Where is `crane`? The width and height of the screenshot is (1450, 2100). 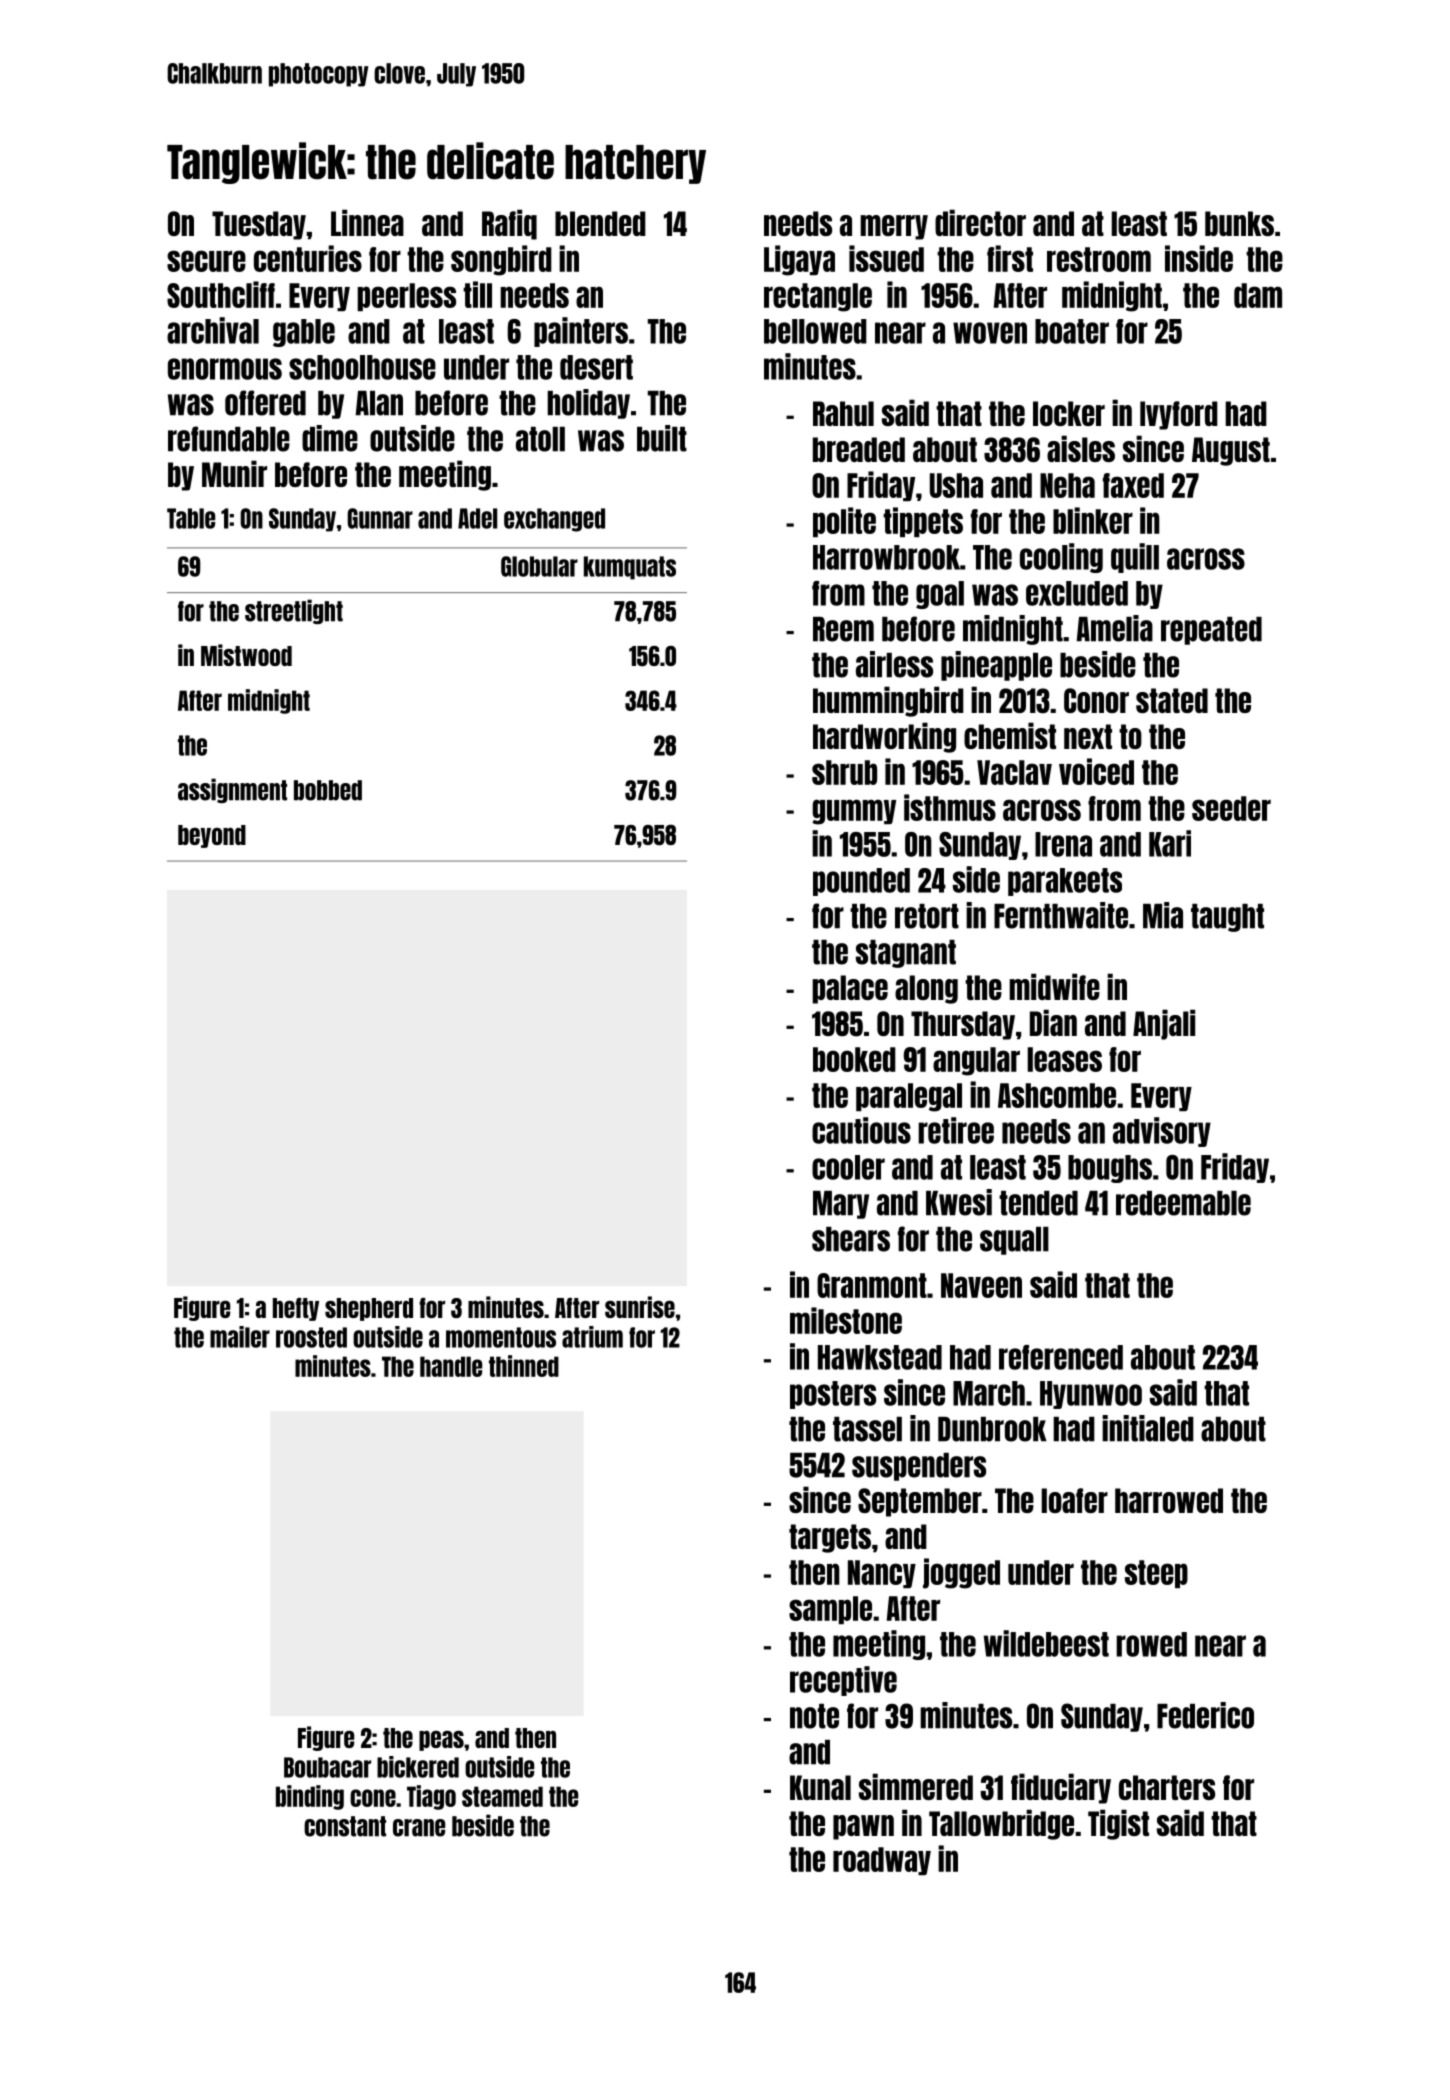 crane is located at coordinates (419, 1828).
